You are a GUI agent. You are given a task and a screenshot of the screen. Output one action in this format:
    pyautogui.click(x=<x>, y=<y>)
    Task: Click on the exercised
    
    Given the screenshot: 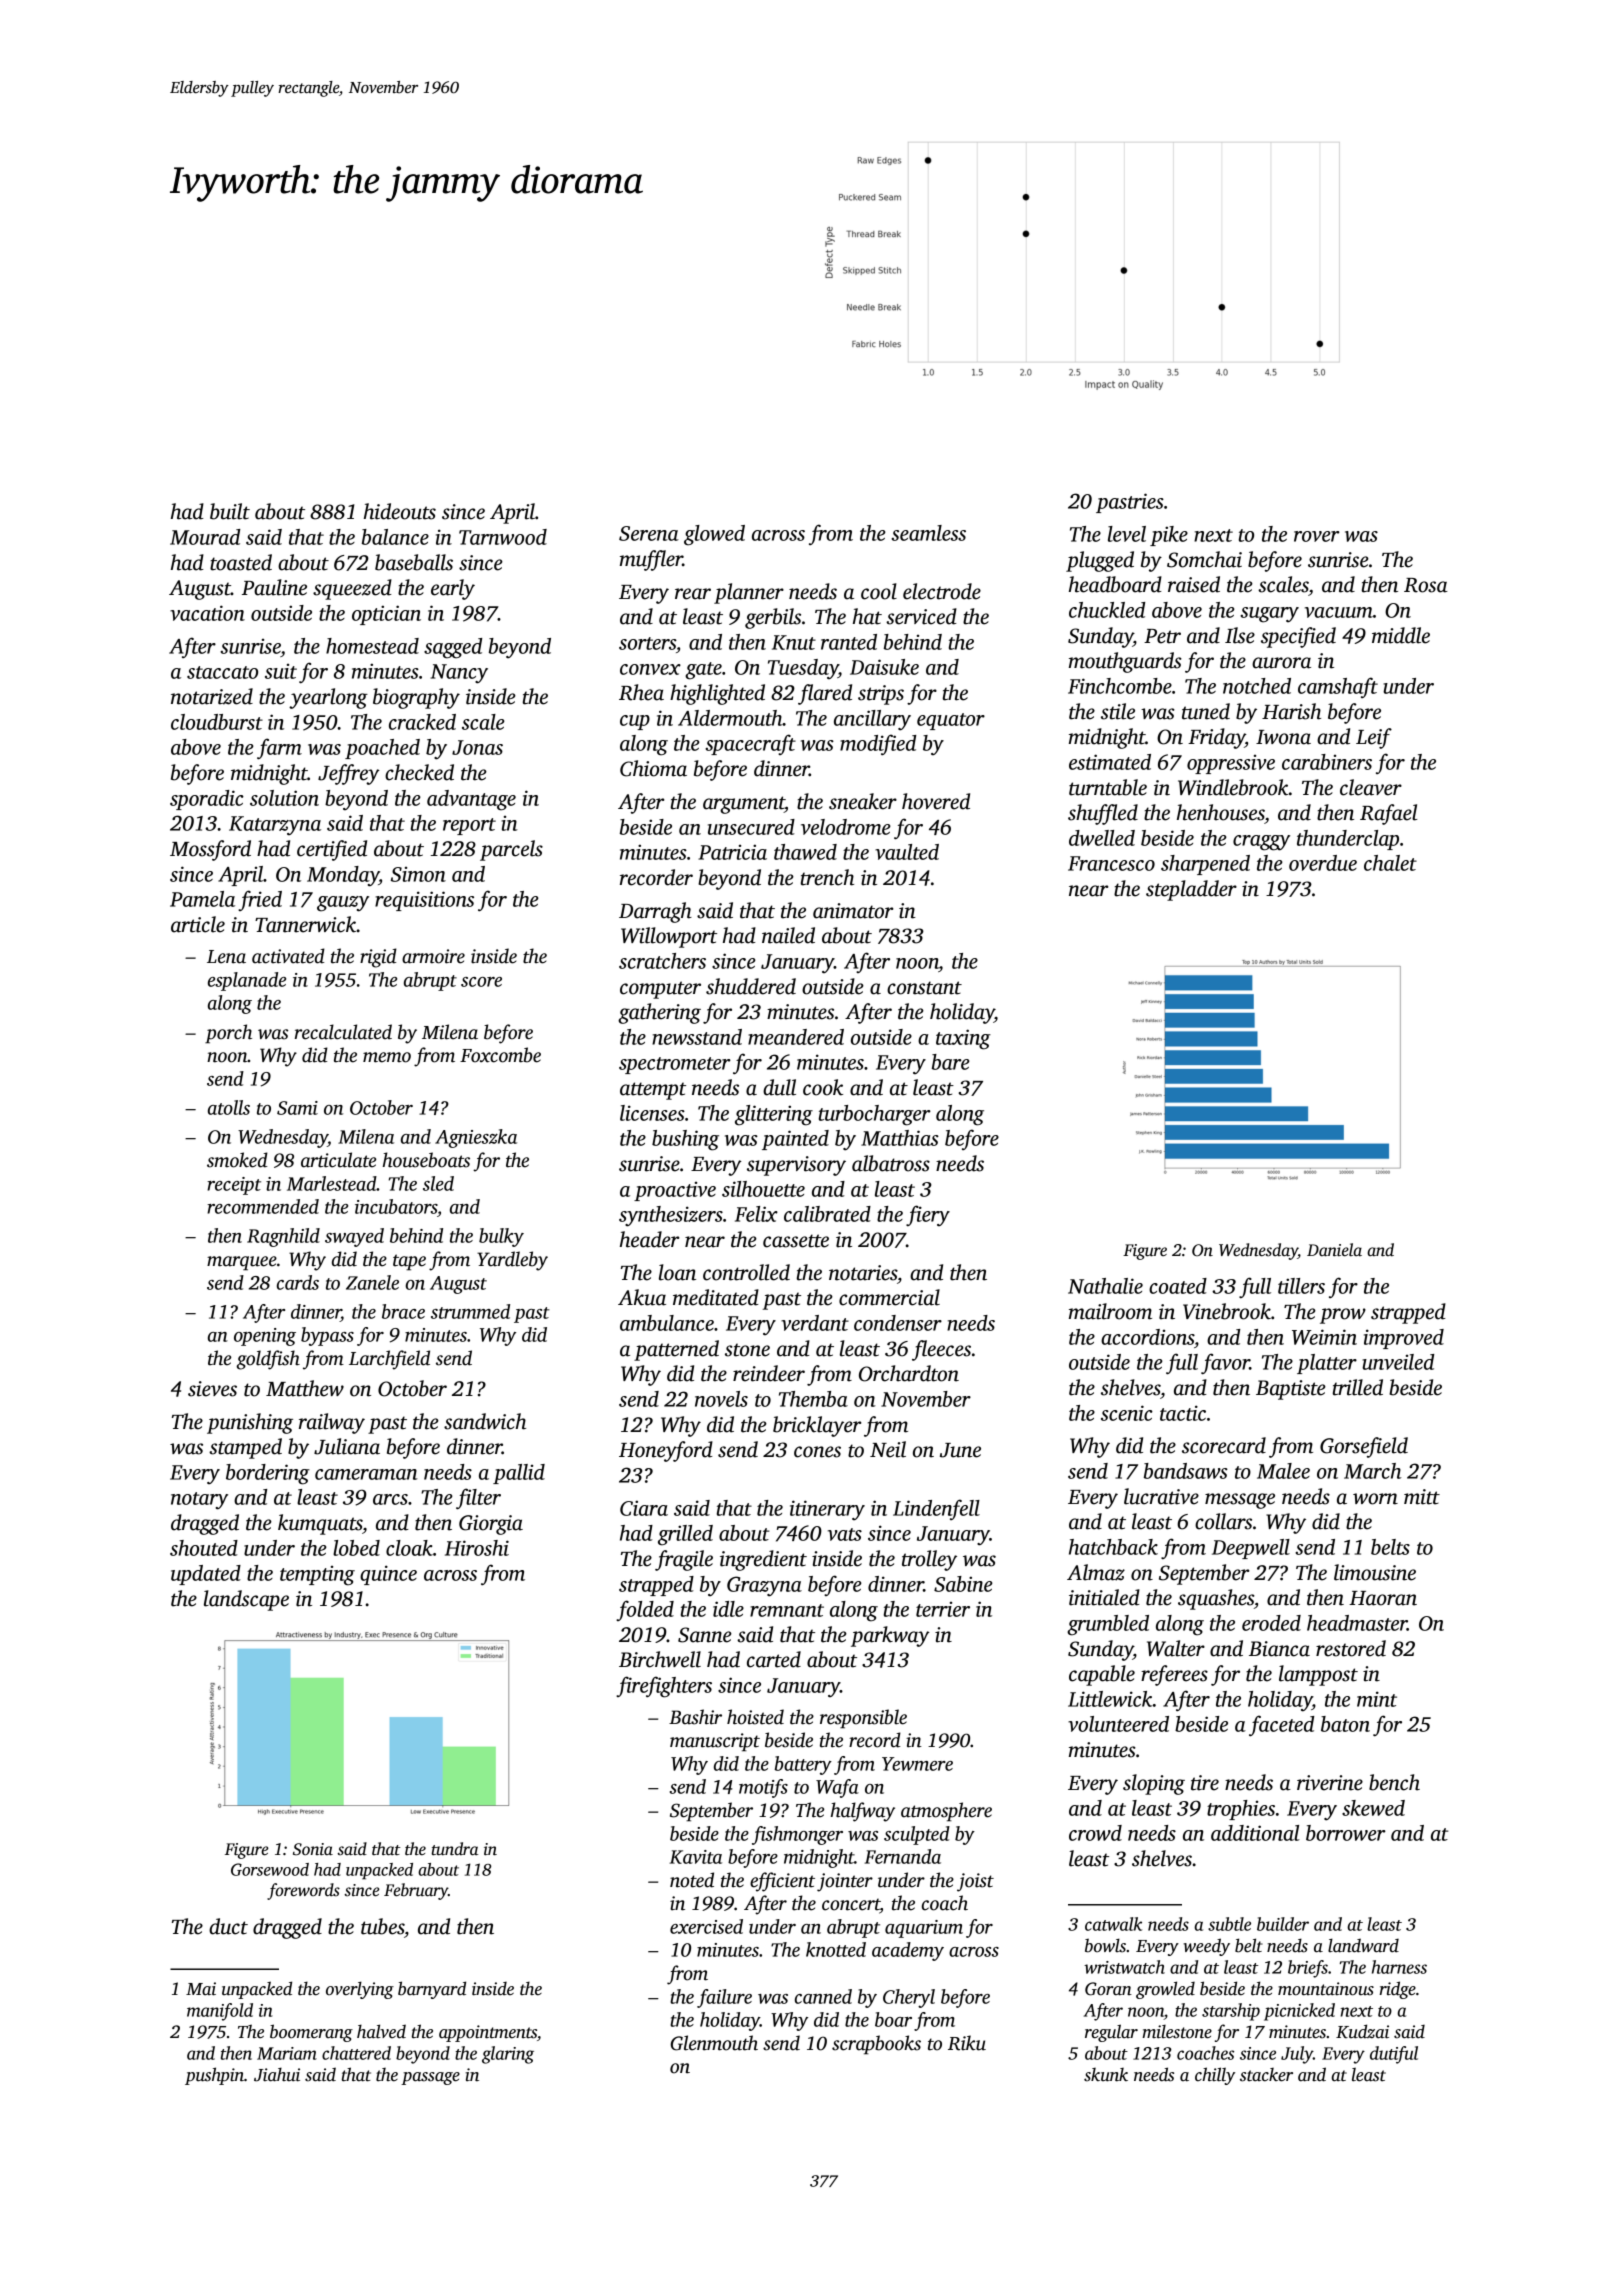 What is the action you would take?
    pyautogui.click(x=706, y=1926)
